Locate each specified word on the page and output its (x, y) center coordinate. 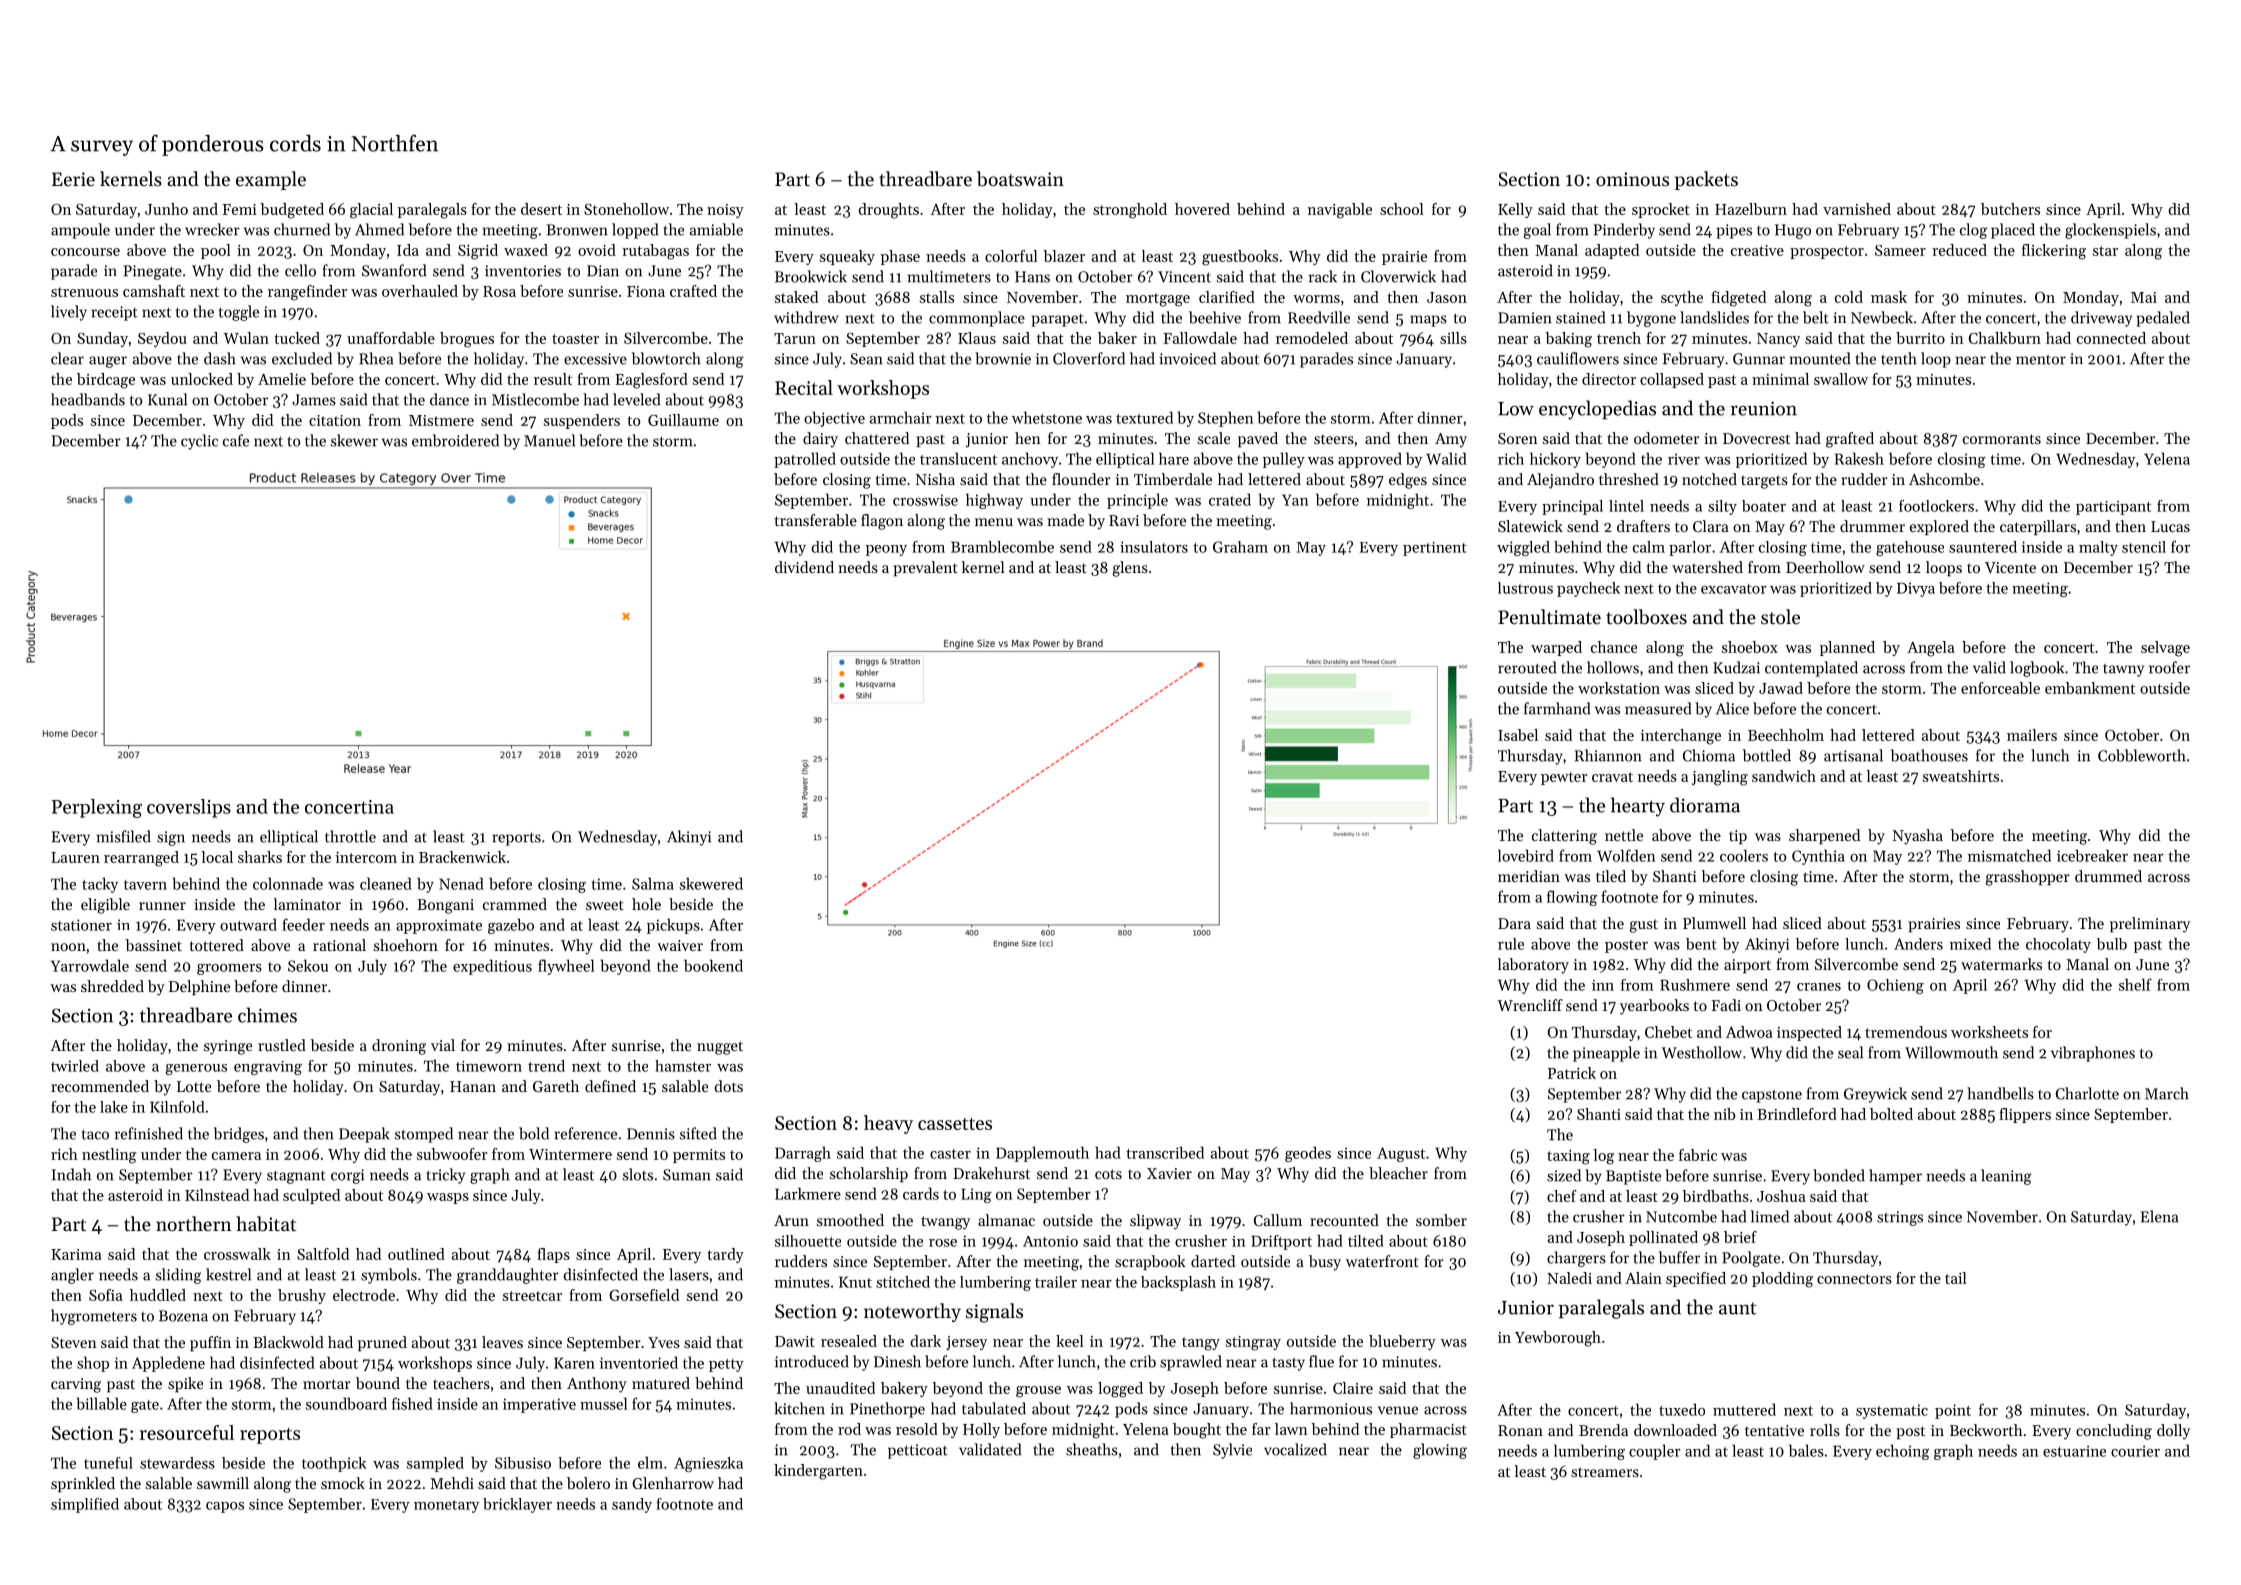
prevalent (925, 568)
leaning (2006, 1177)
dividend (804, 567)
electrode (364, 1295)
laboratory (1533, 966)
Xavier (1169, 1173)
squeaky (847, 257)
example (271, 180)
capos (225, 1507)
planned (1847, 648)
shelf (2135, 984)
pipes (1734, 231)
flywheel (566, 967)
